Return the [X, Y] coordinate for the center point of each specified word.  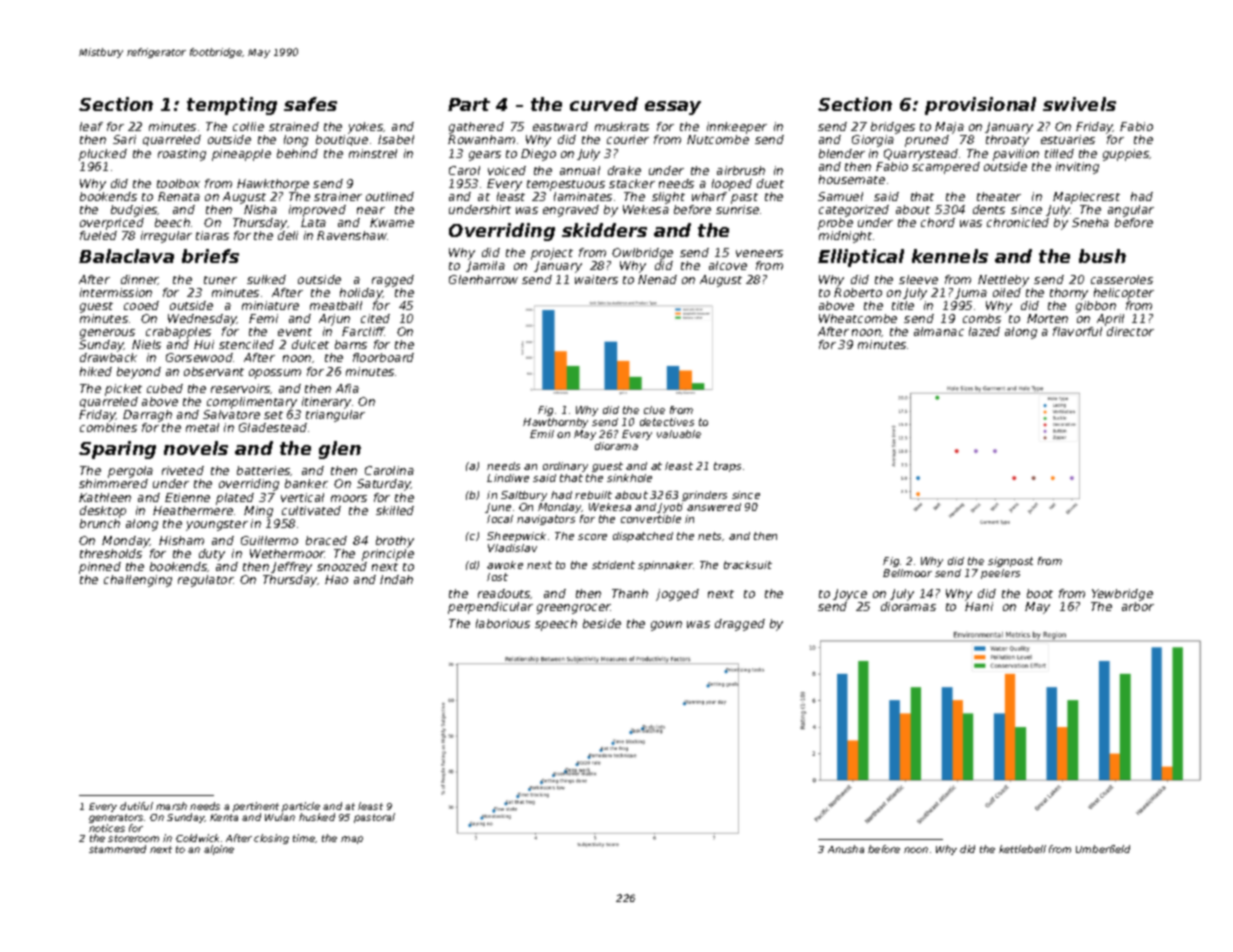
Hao [336, 579]
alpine [219, 850]
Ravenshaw [352, 235]
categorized [854, 211]
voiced [507, 170]
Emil [542, 434]
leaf [91, 126]
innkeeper [737, 128]
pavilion [1016, 155]
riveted [183, 470]
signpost [1010, 562]
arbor [1138, 606]
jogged [677, 595]
